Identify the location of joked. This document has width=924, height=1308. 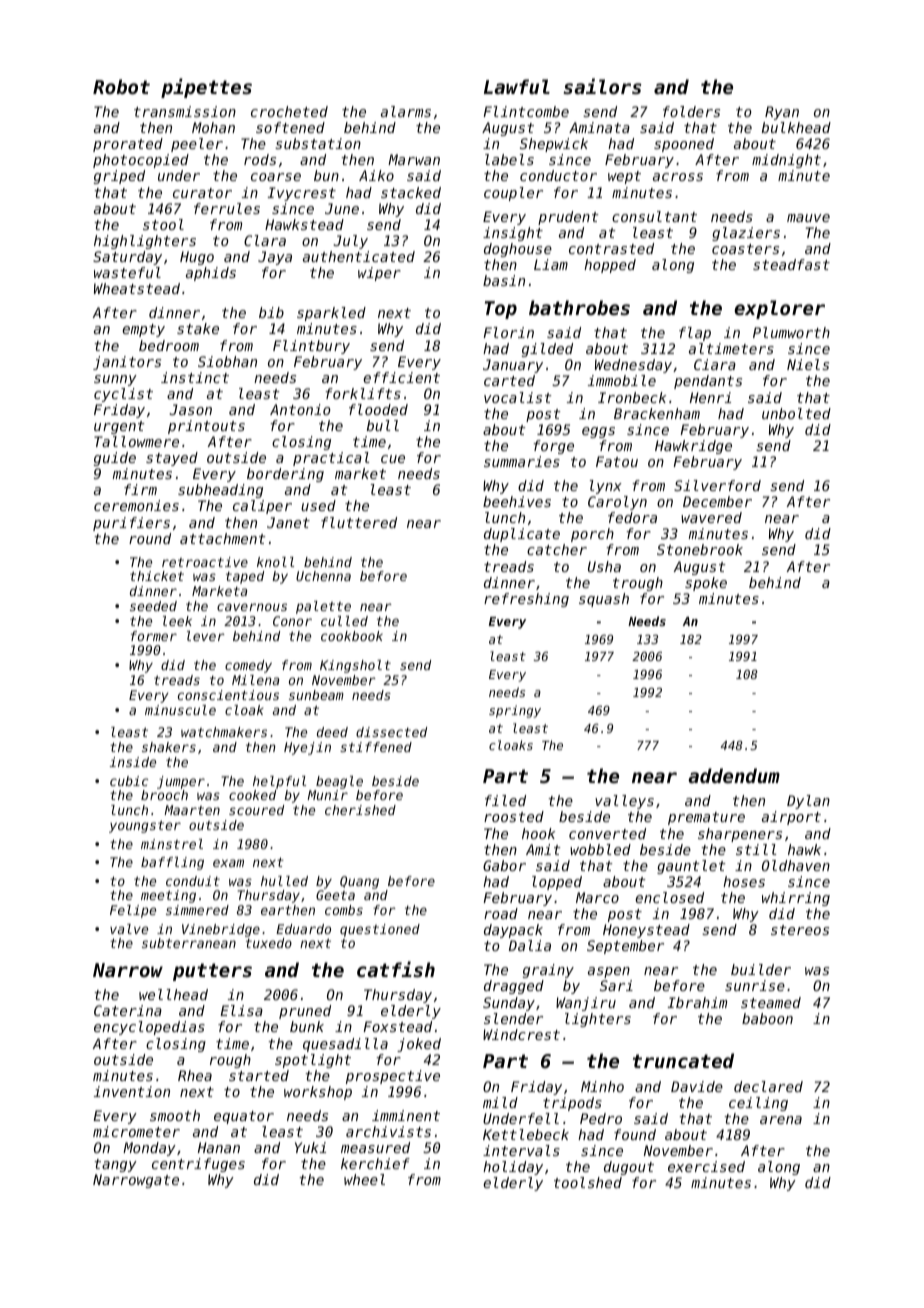
(419, 1045).
